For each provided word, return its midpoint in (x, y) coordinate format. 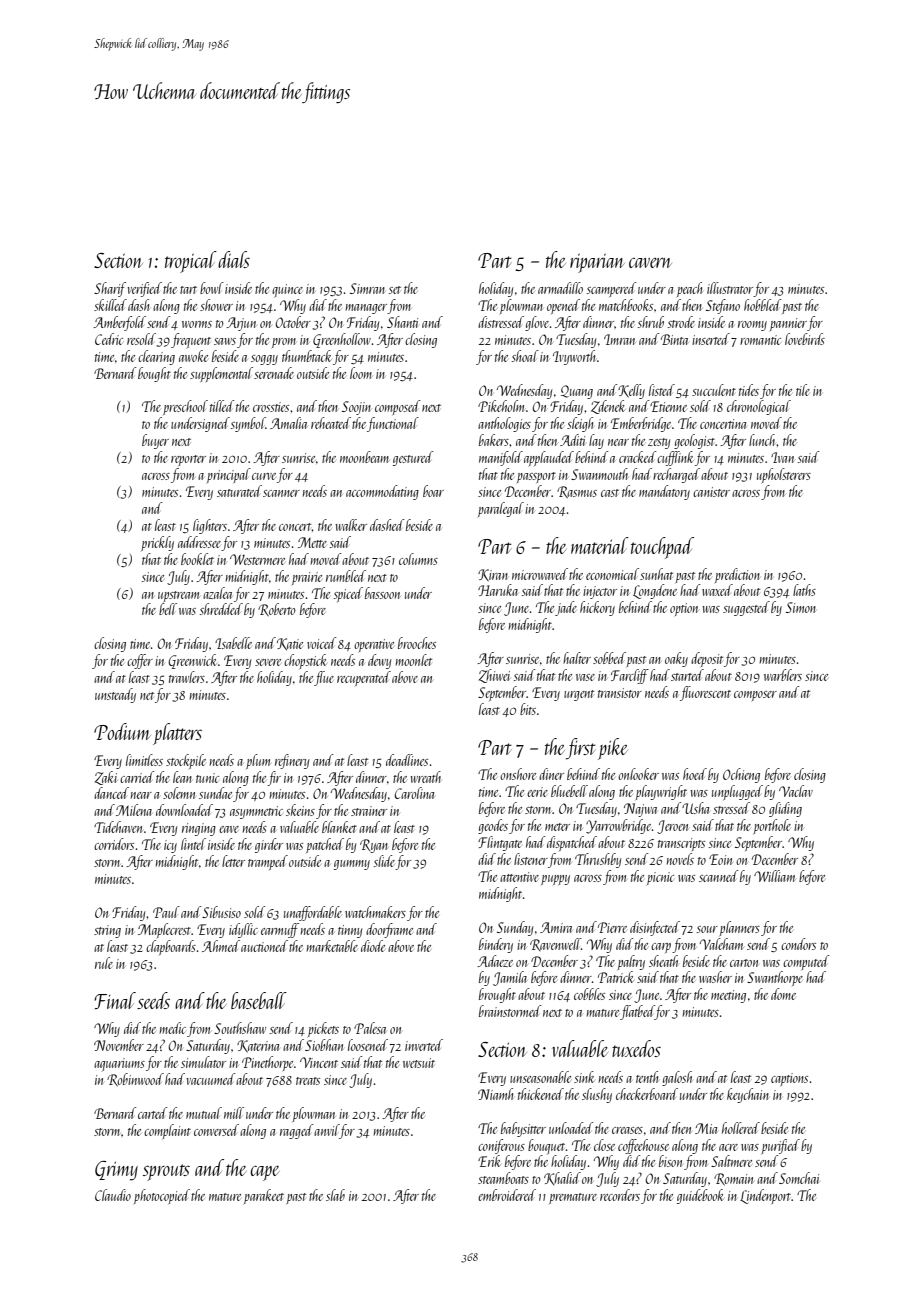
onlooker (638, 774)
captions (789, 1079)
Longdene (655, 591)
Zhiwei (494, 676)
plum (258, 761)
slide (385, 862)
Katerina (258, 1046)
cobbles (589, 994)
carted (153, 1113)
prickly (157, 543)
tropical (191, 262)
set (395, 290)
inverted (424, 1045)
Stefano (723, 306)
